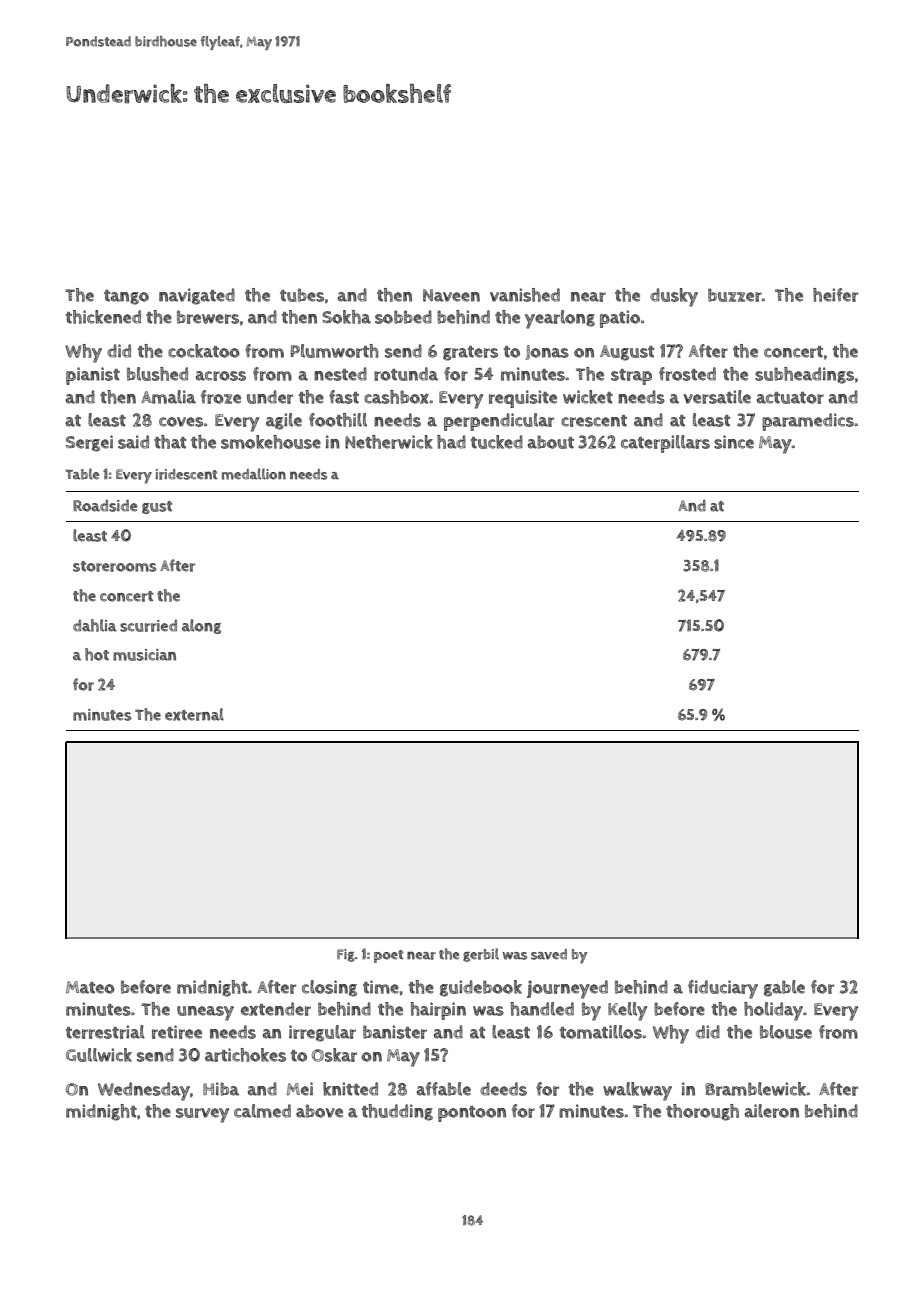 Image resolution: width=924 pixels, height=1311 pixels. Describe the element at coordinates (194, 714) in the page. I see `external` at that location.
